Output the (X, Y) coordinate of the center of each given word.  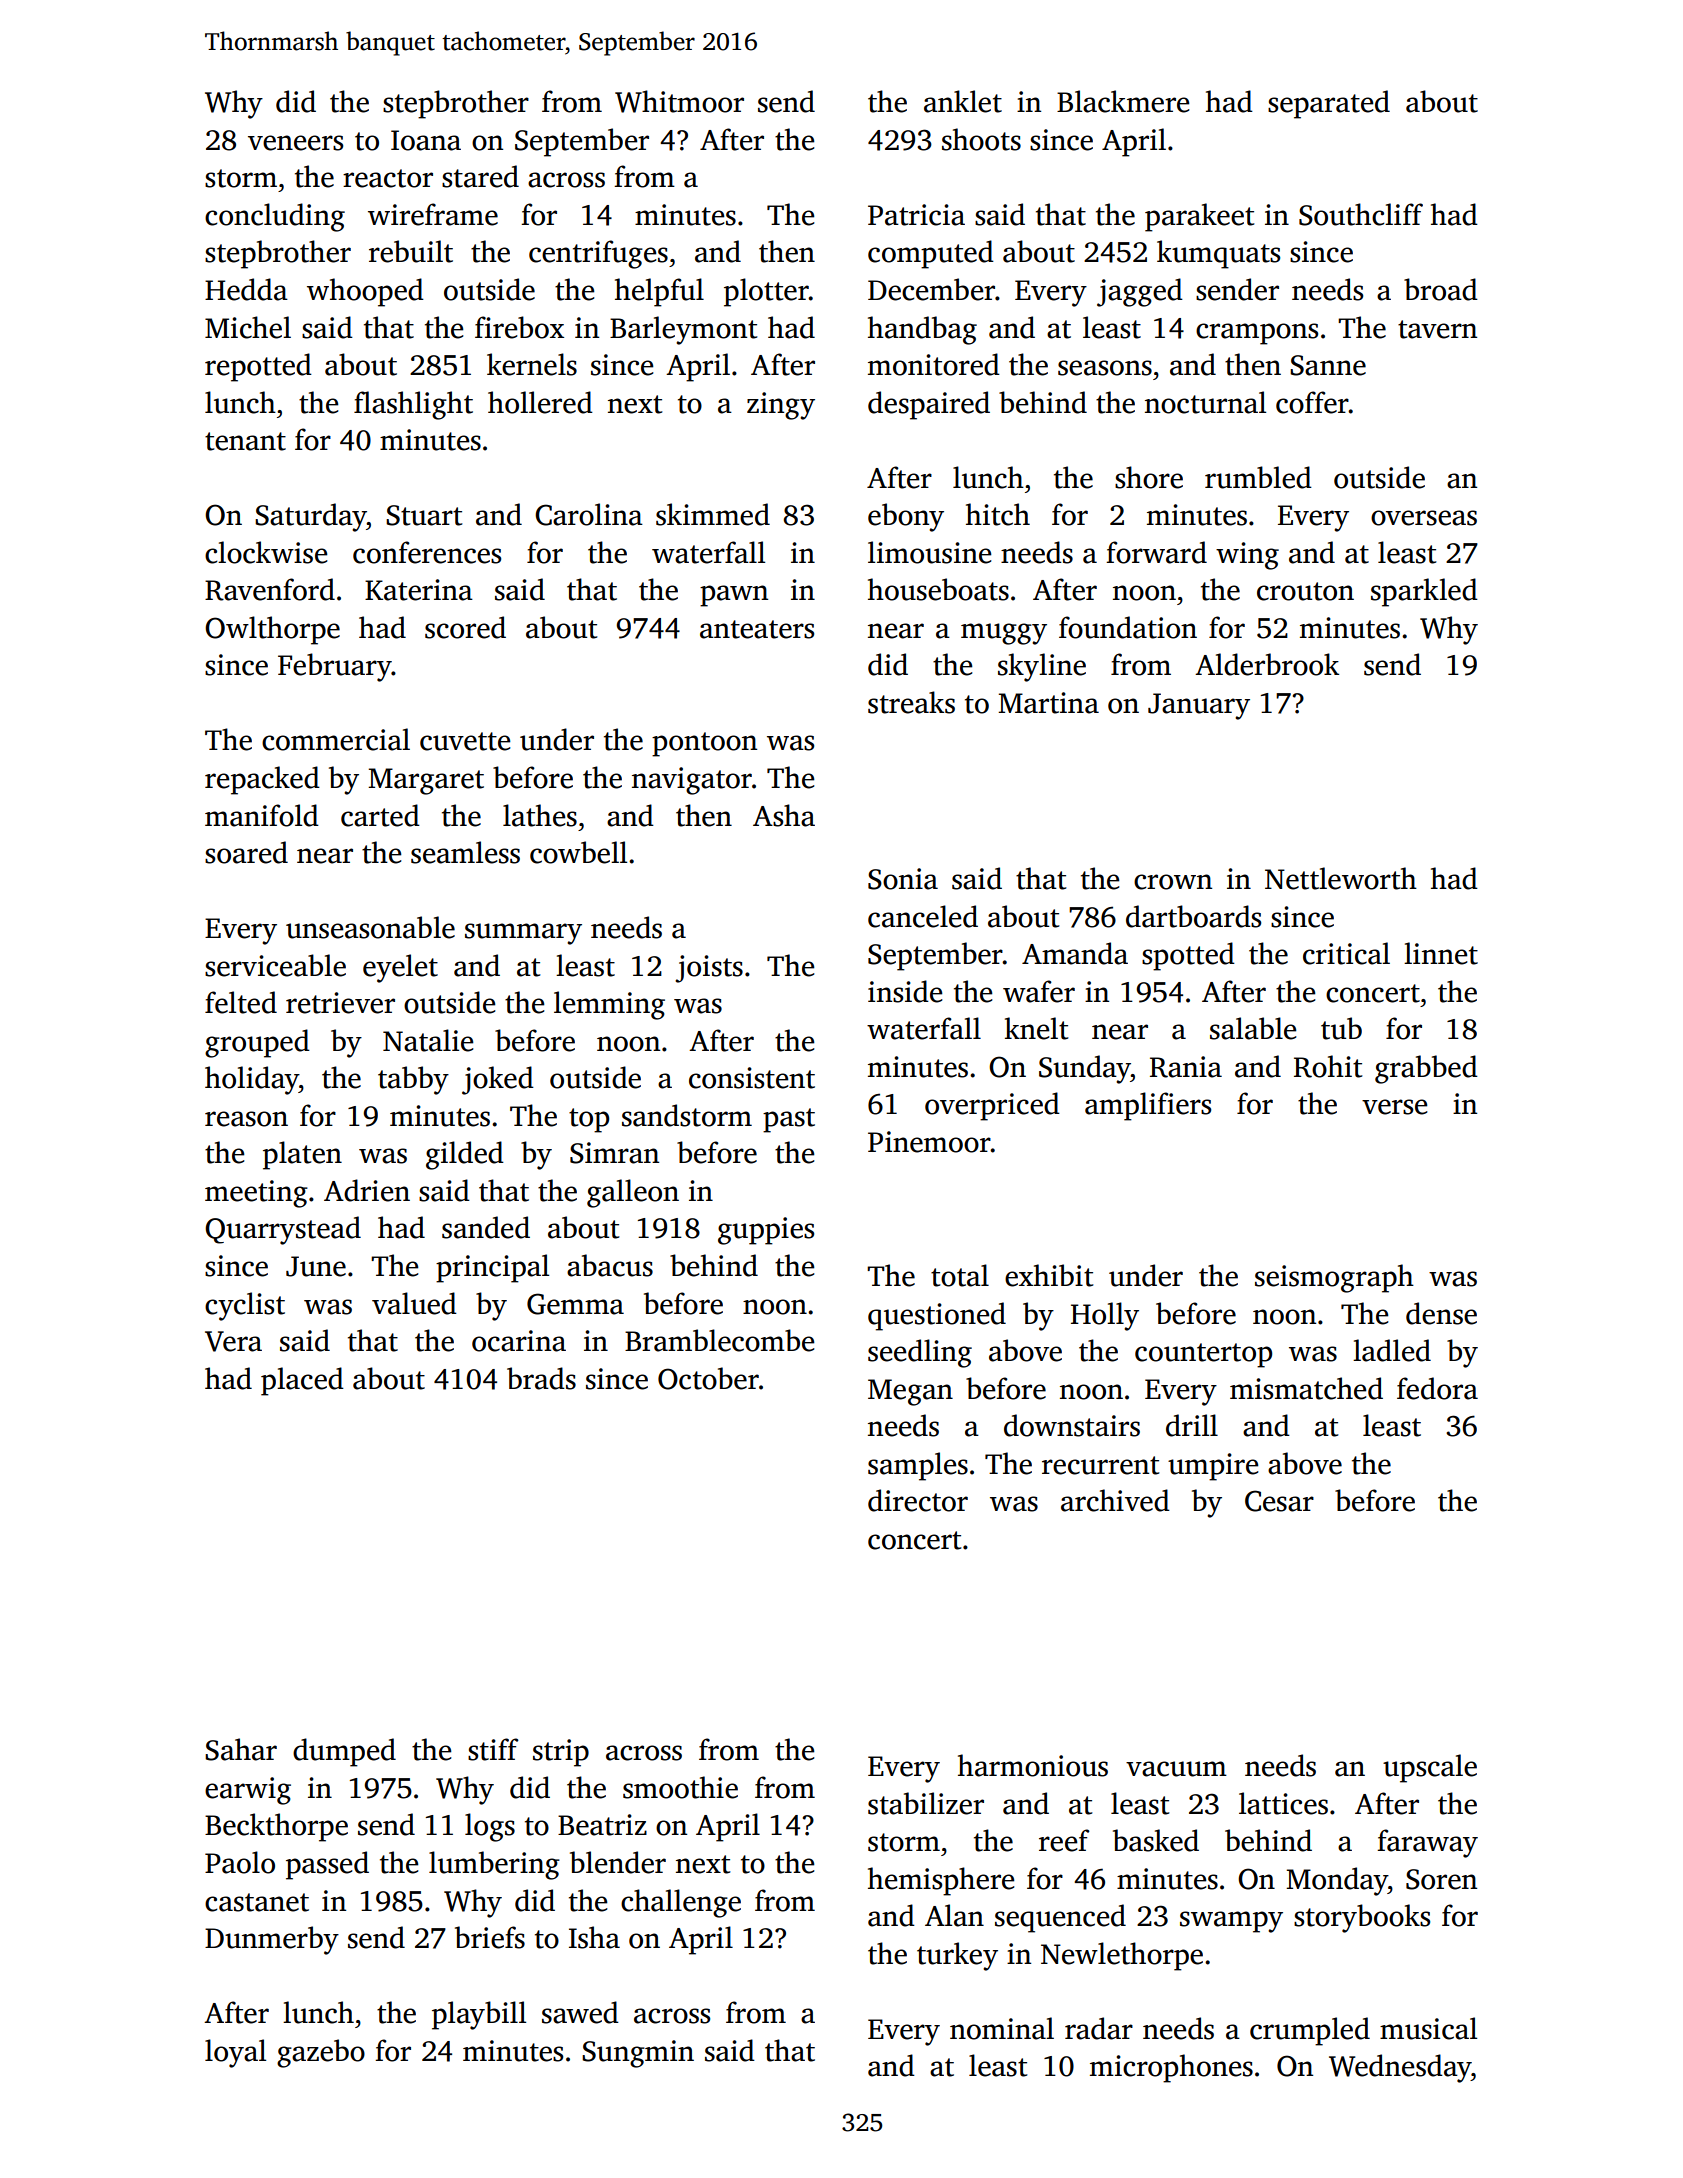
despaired (929, 405)
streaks (911, 702)
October (708, 1378)
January (1199, 706)
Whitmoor (679, 101)
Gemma (575, 1304)
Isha (594, 1937)
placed (302, 1381)
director (918, 1500)
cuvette (465, 741)
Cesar (1279, 1501)
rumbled (1258, 477)
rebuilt (411, 251)
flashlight (413, 405)
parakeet (1199, 217)
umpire (1213, 1467)
